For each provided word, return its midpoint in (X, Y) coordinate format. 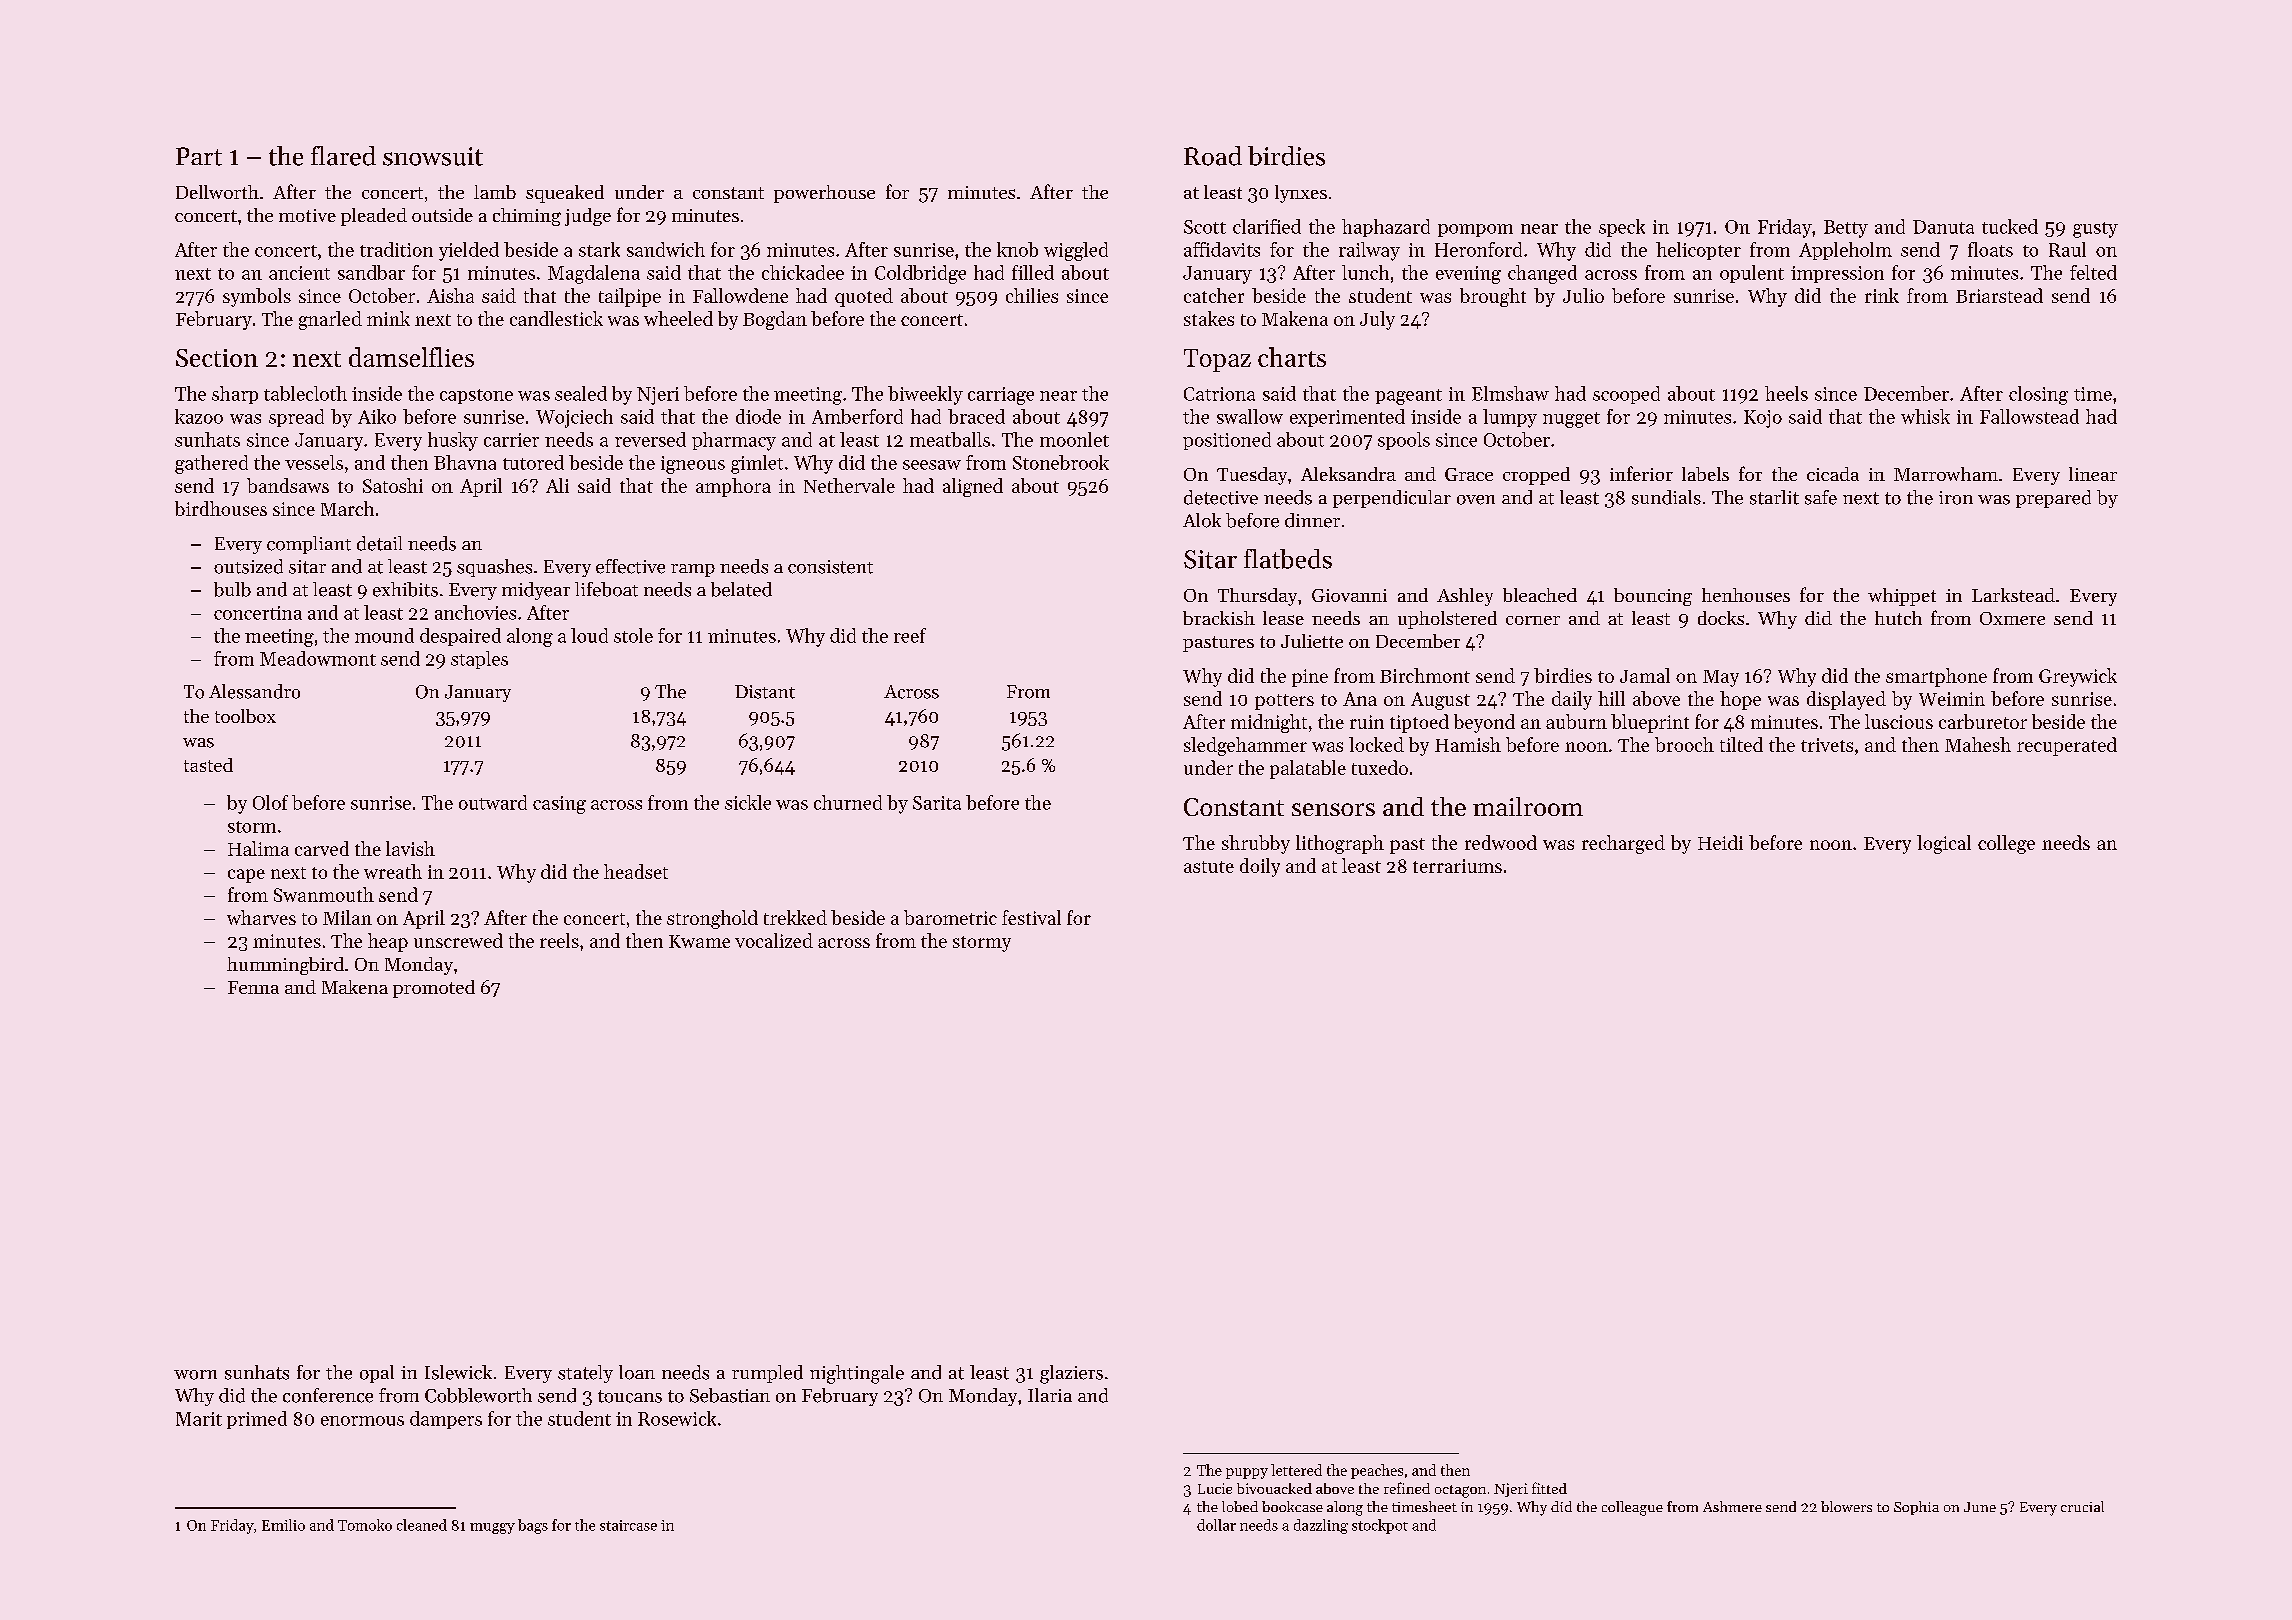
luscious (1899, 721)
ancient (299, 273)
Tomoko (365, 1525)
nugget (1571, 420)
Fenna (253, 987)
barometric (950, 917)
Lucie (1215, 1488)
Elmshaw (1510, 393)
